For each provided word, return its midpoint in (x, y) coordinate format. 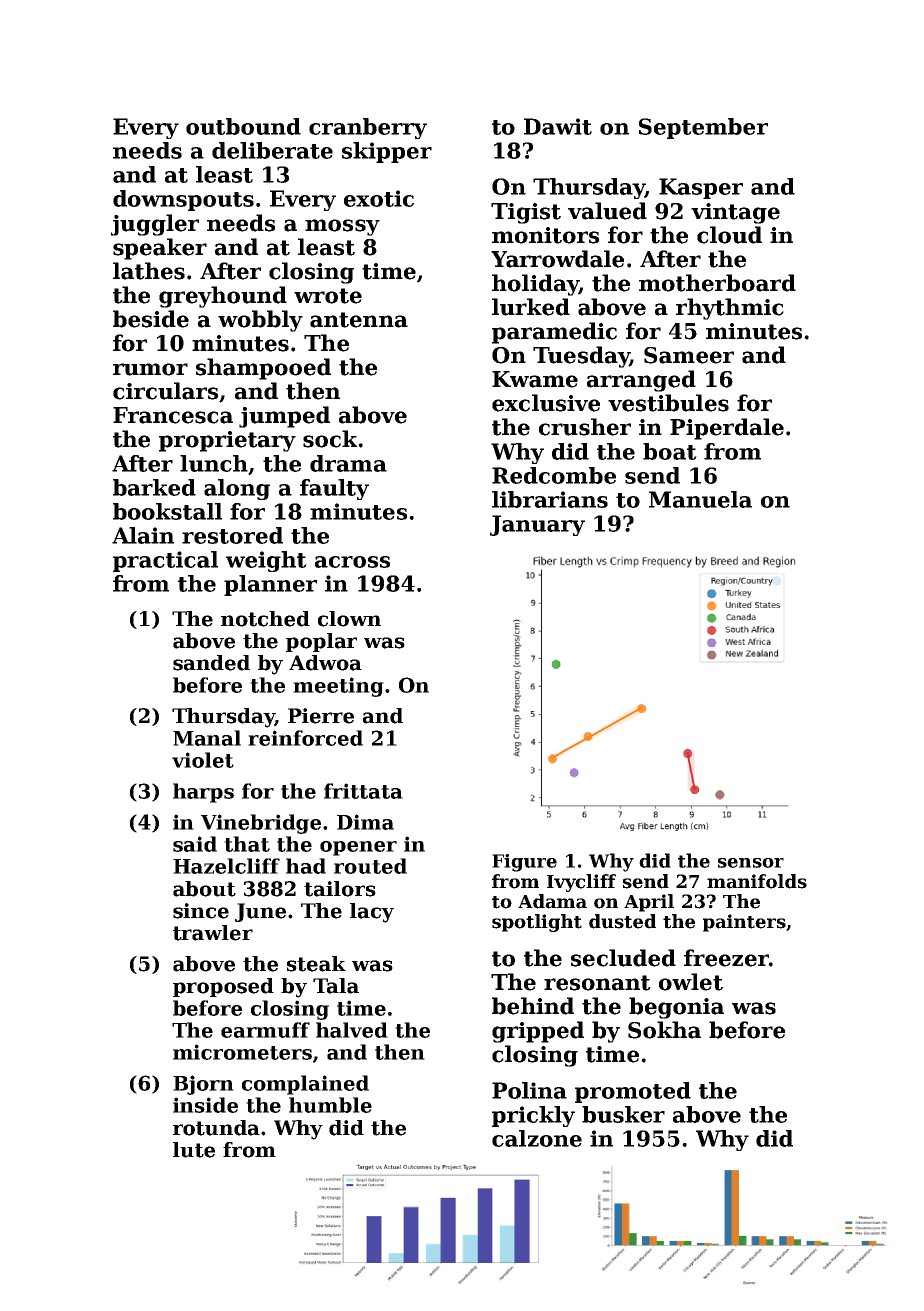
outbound (243, 126)
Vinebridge (261, 824)
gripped (538, 1032)
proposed (223, 987)
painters (744, 923)
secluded (623, 958)
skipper (387, 152)
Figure (524, 863)
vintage (735, 213)
